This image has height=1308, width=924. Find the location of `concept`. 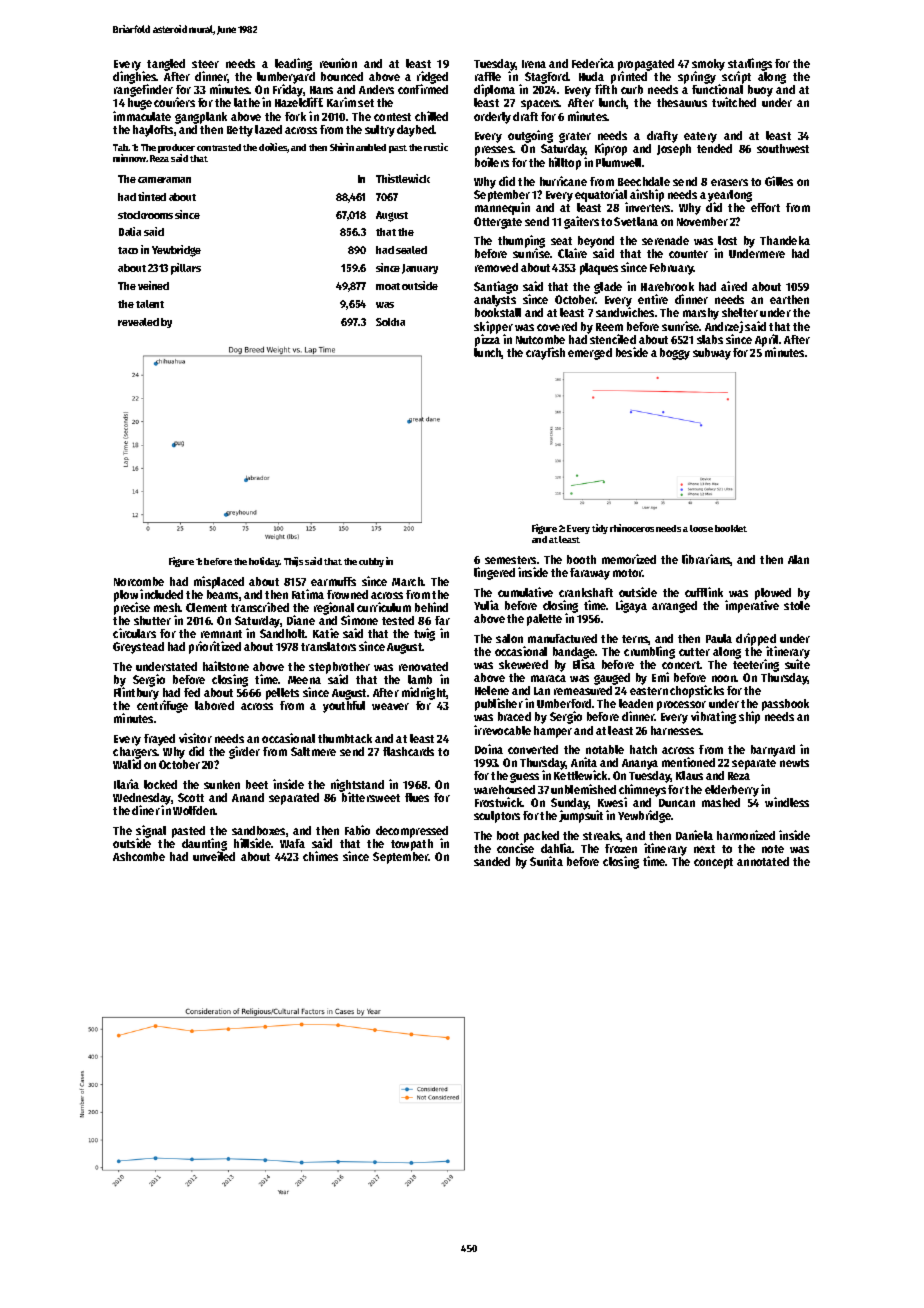

concept is located at coordinates (713, 863).
